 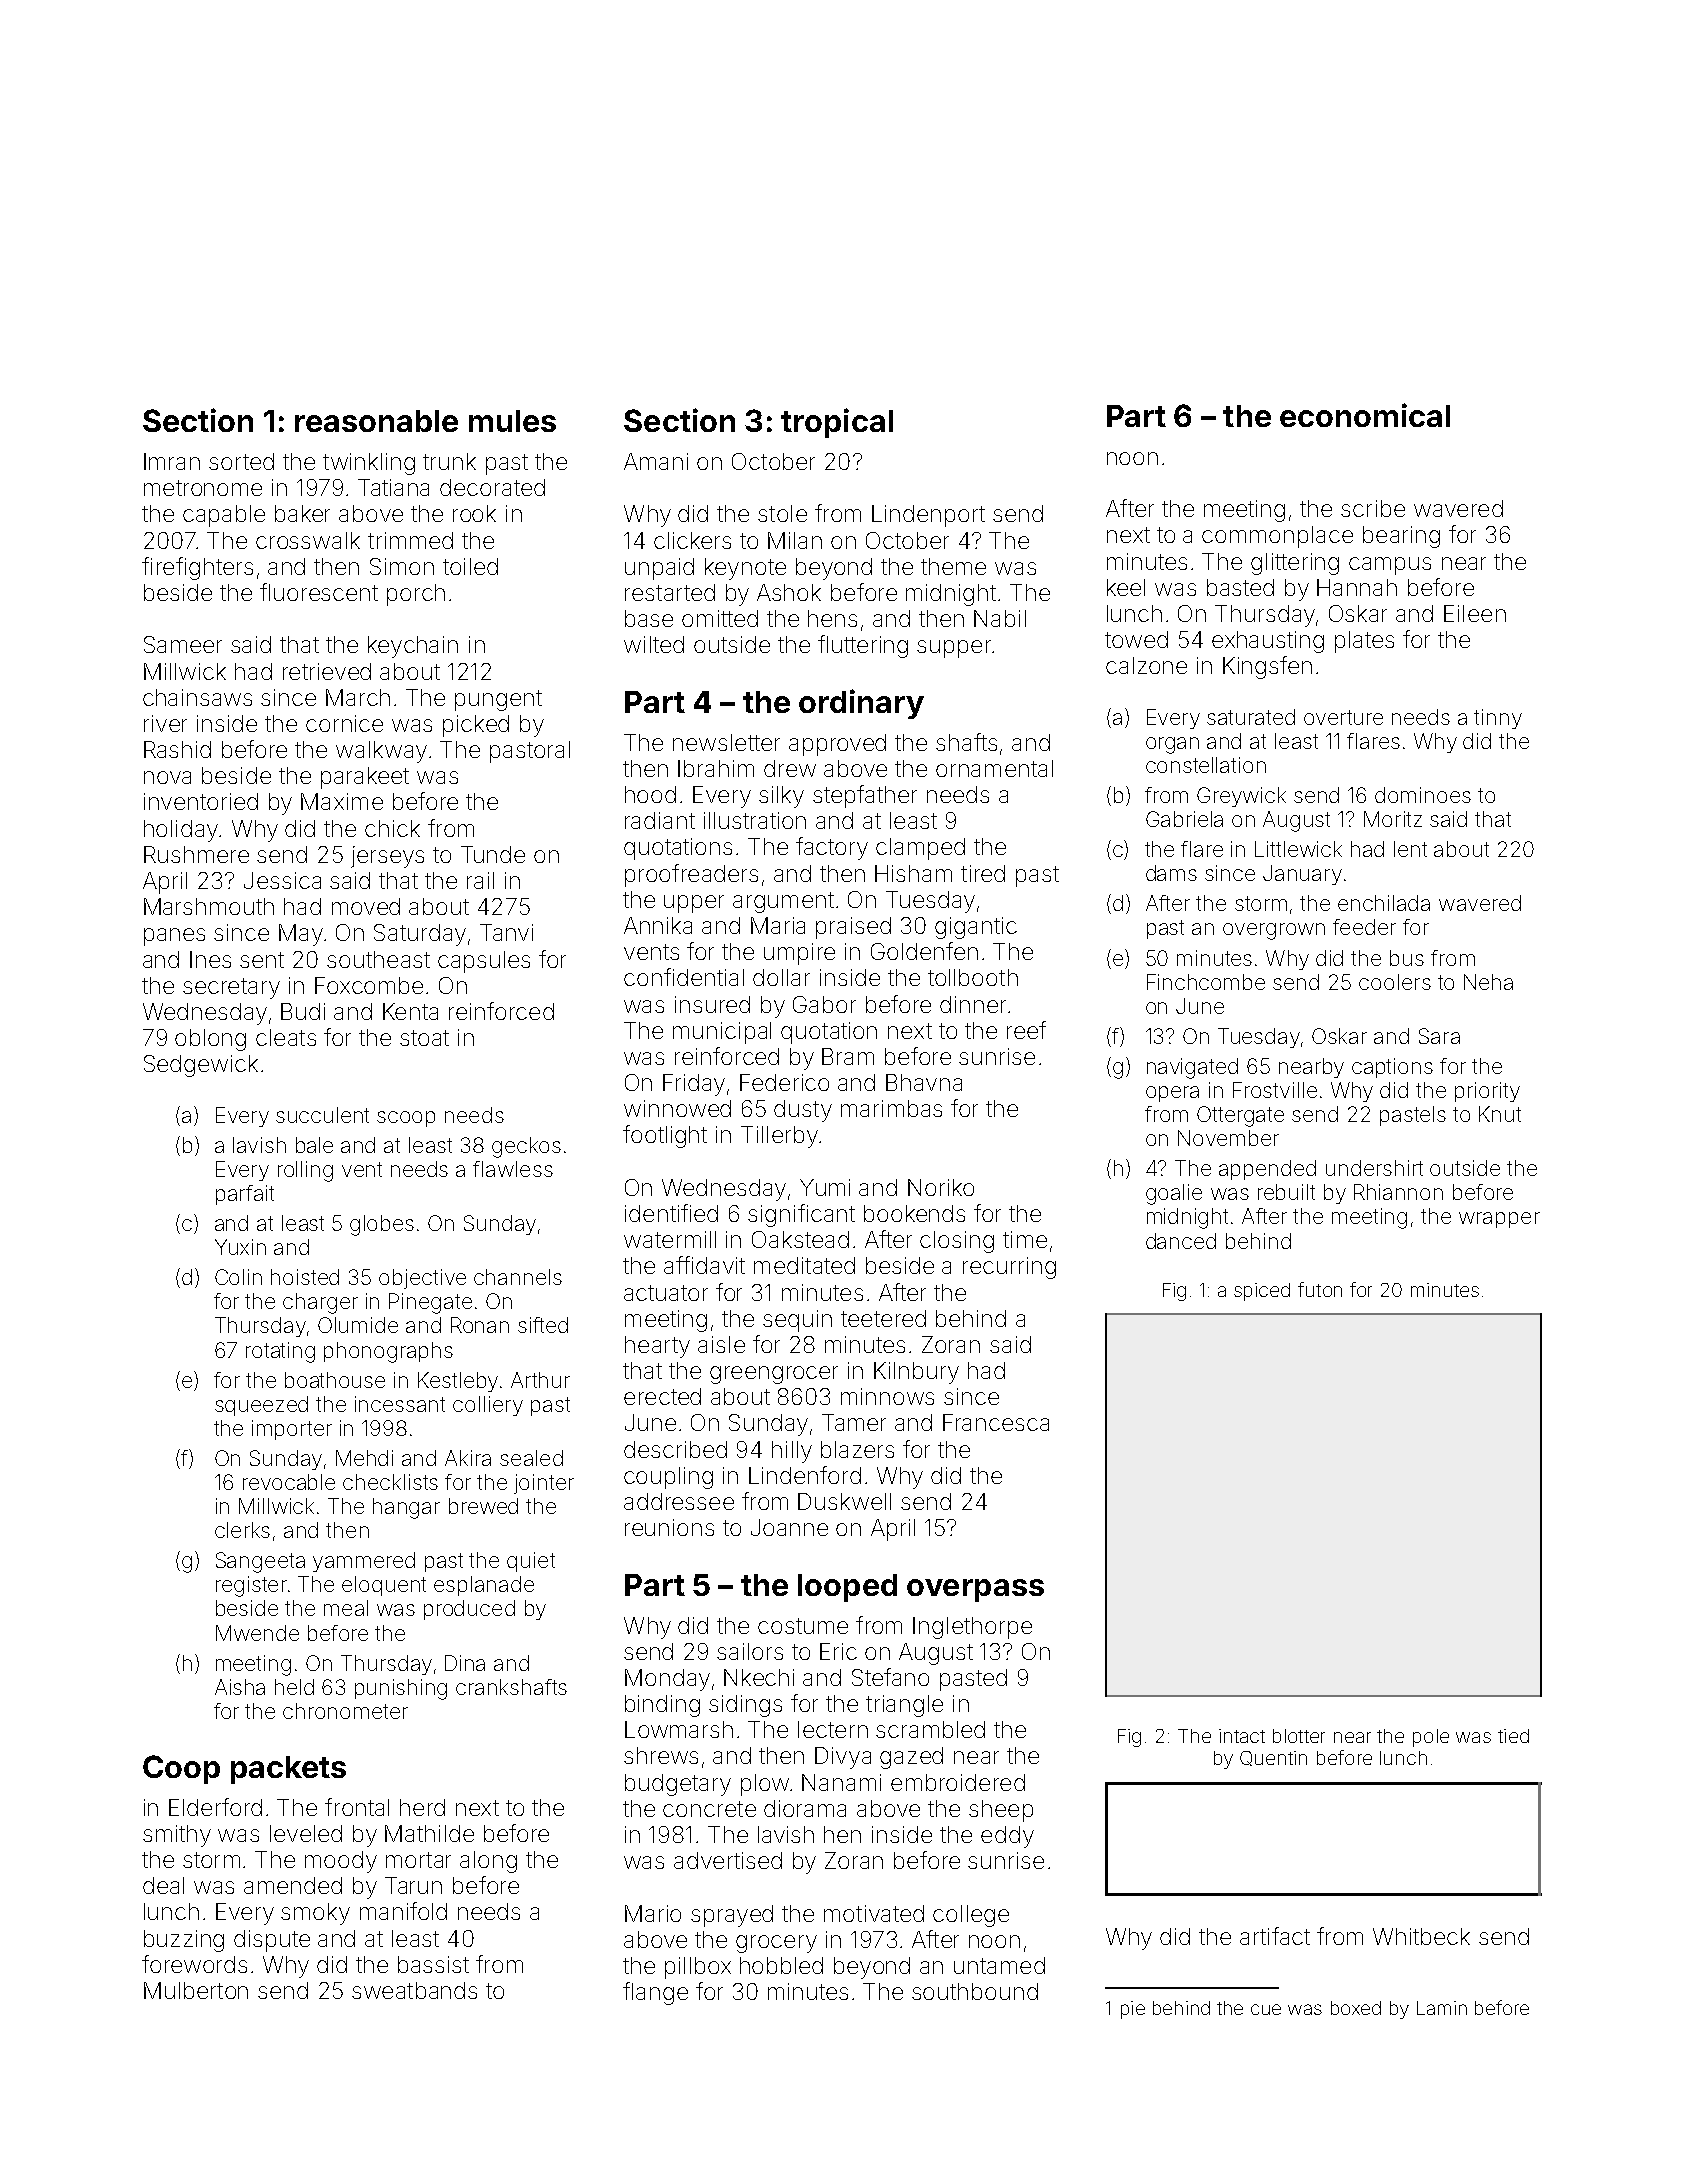 I want to click on pie, so click(x=1133, y=2010).
